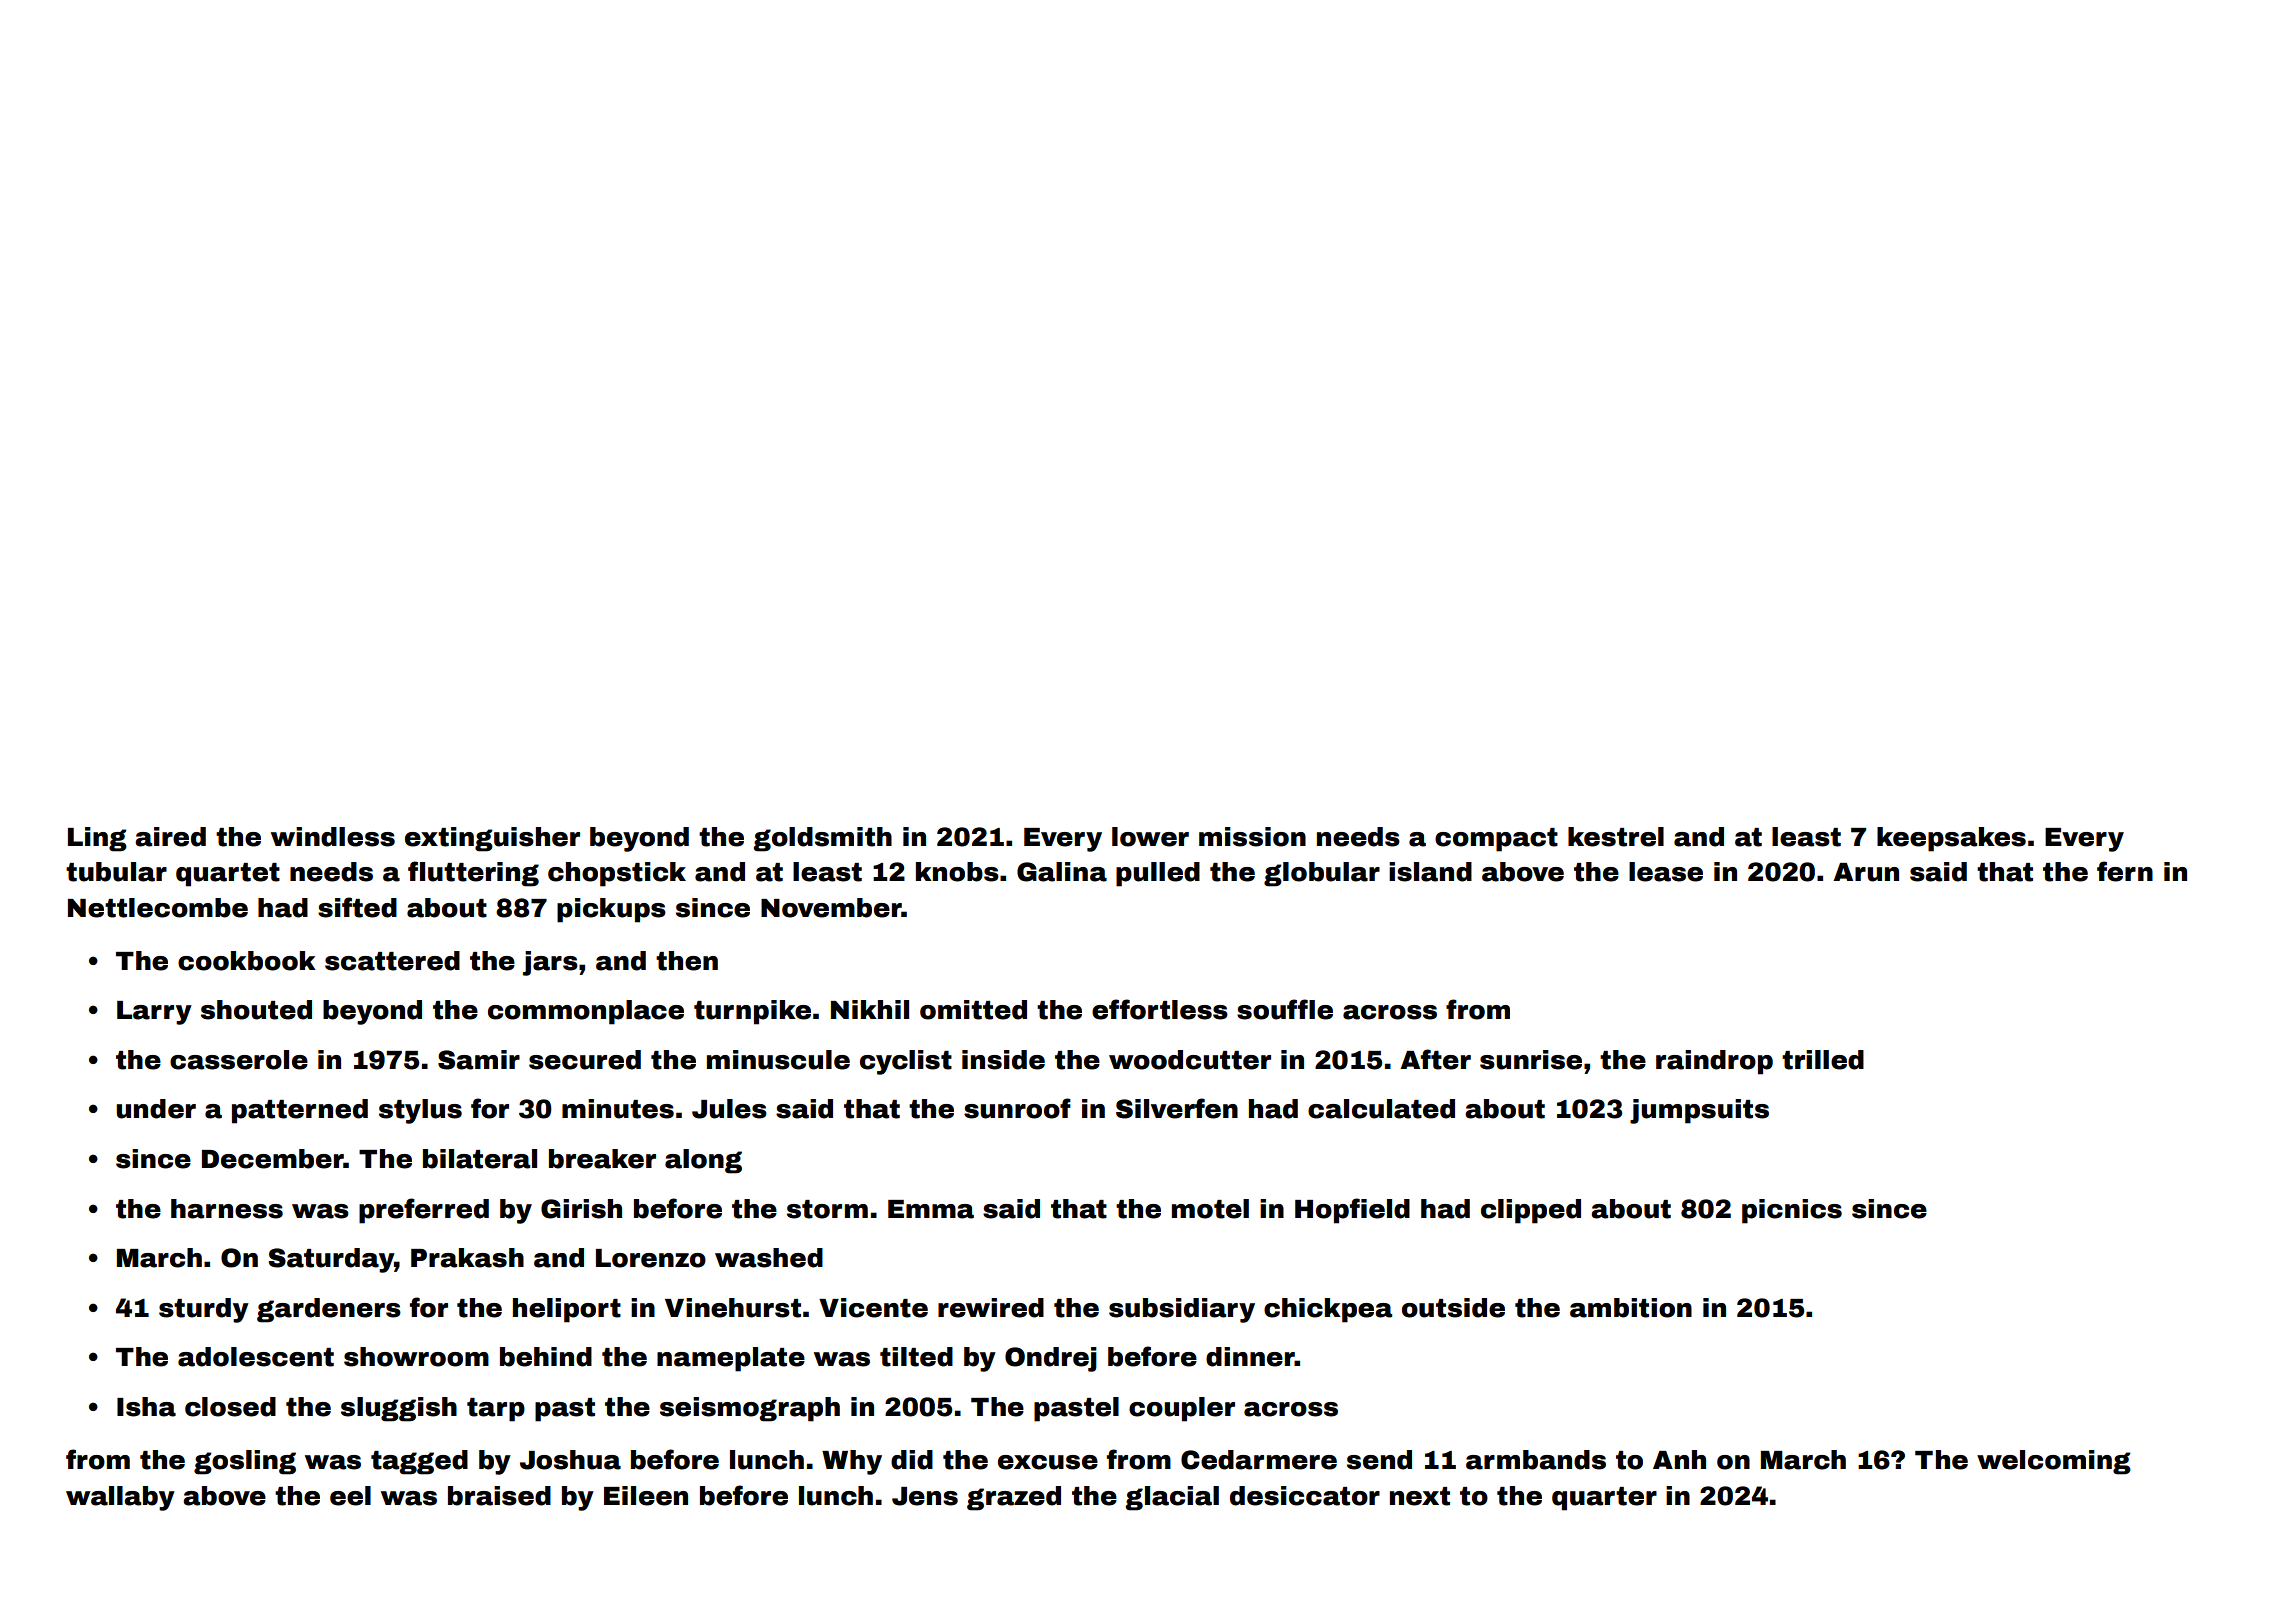  I want to click on extinguisher, so click(492, 839).
